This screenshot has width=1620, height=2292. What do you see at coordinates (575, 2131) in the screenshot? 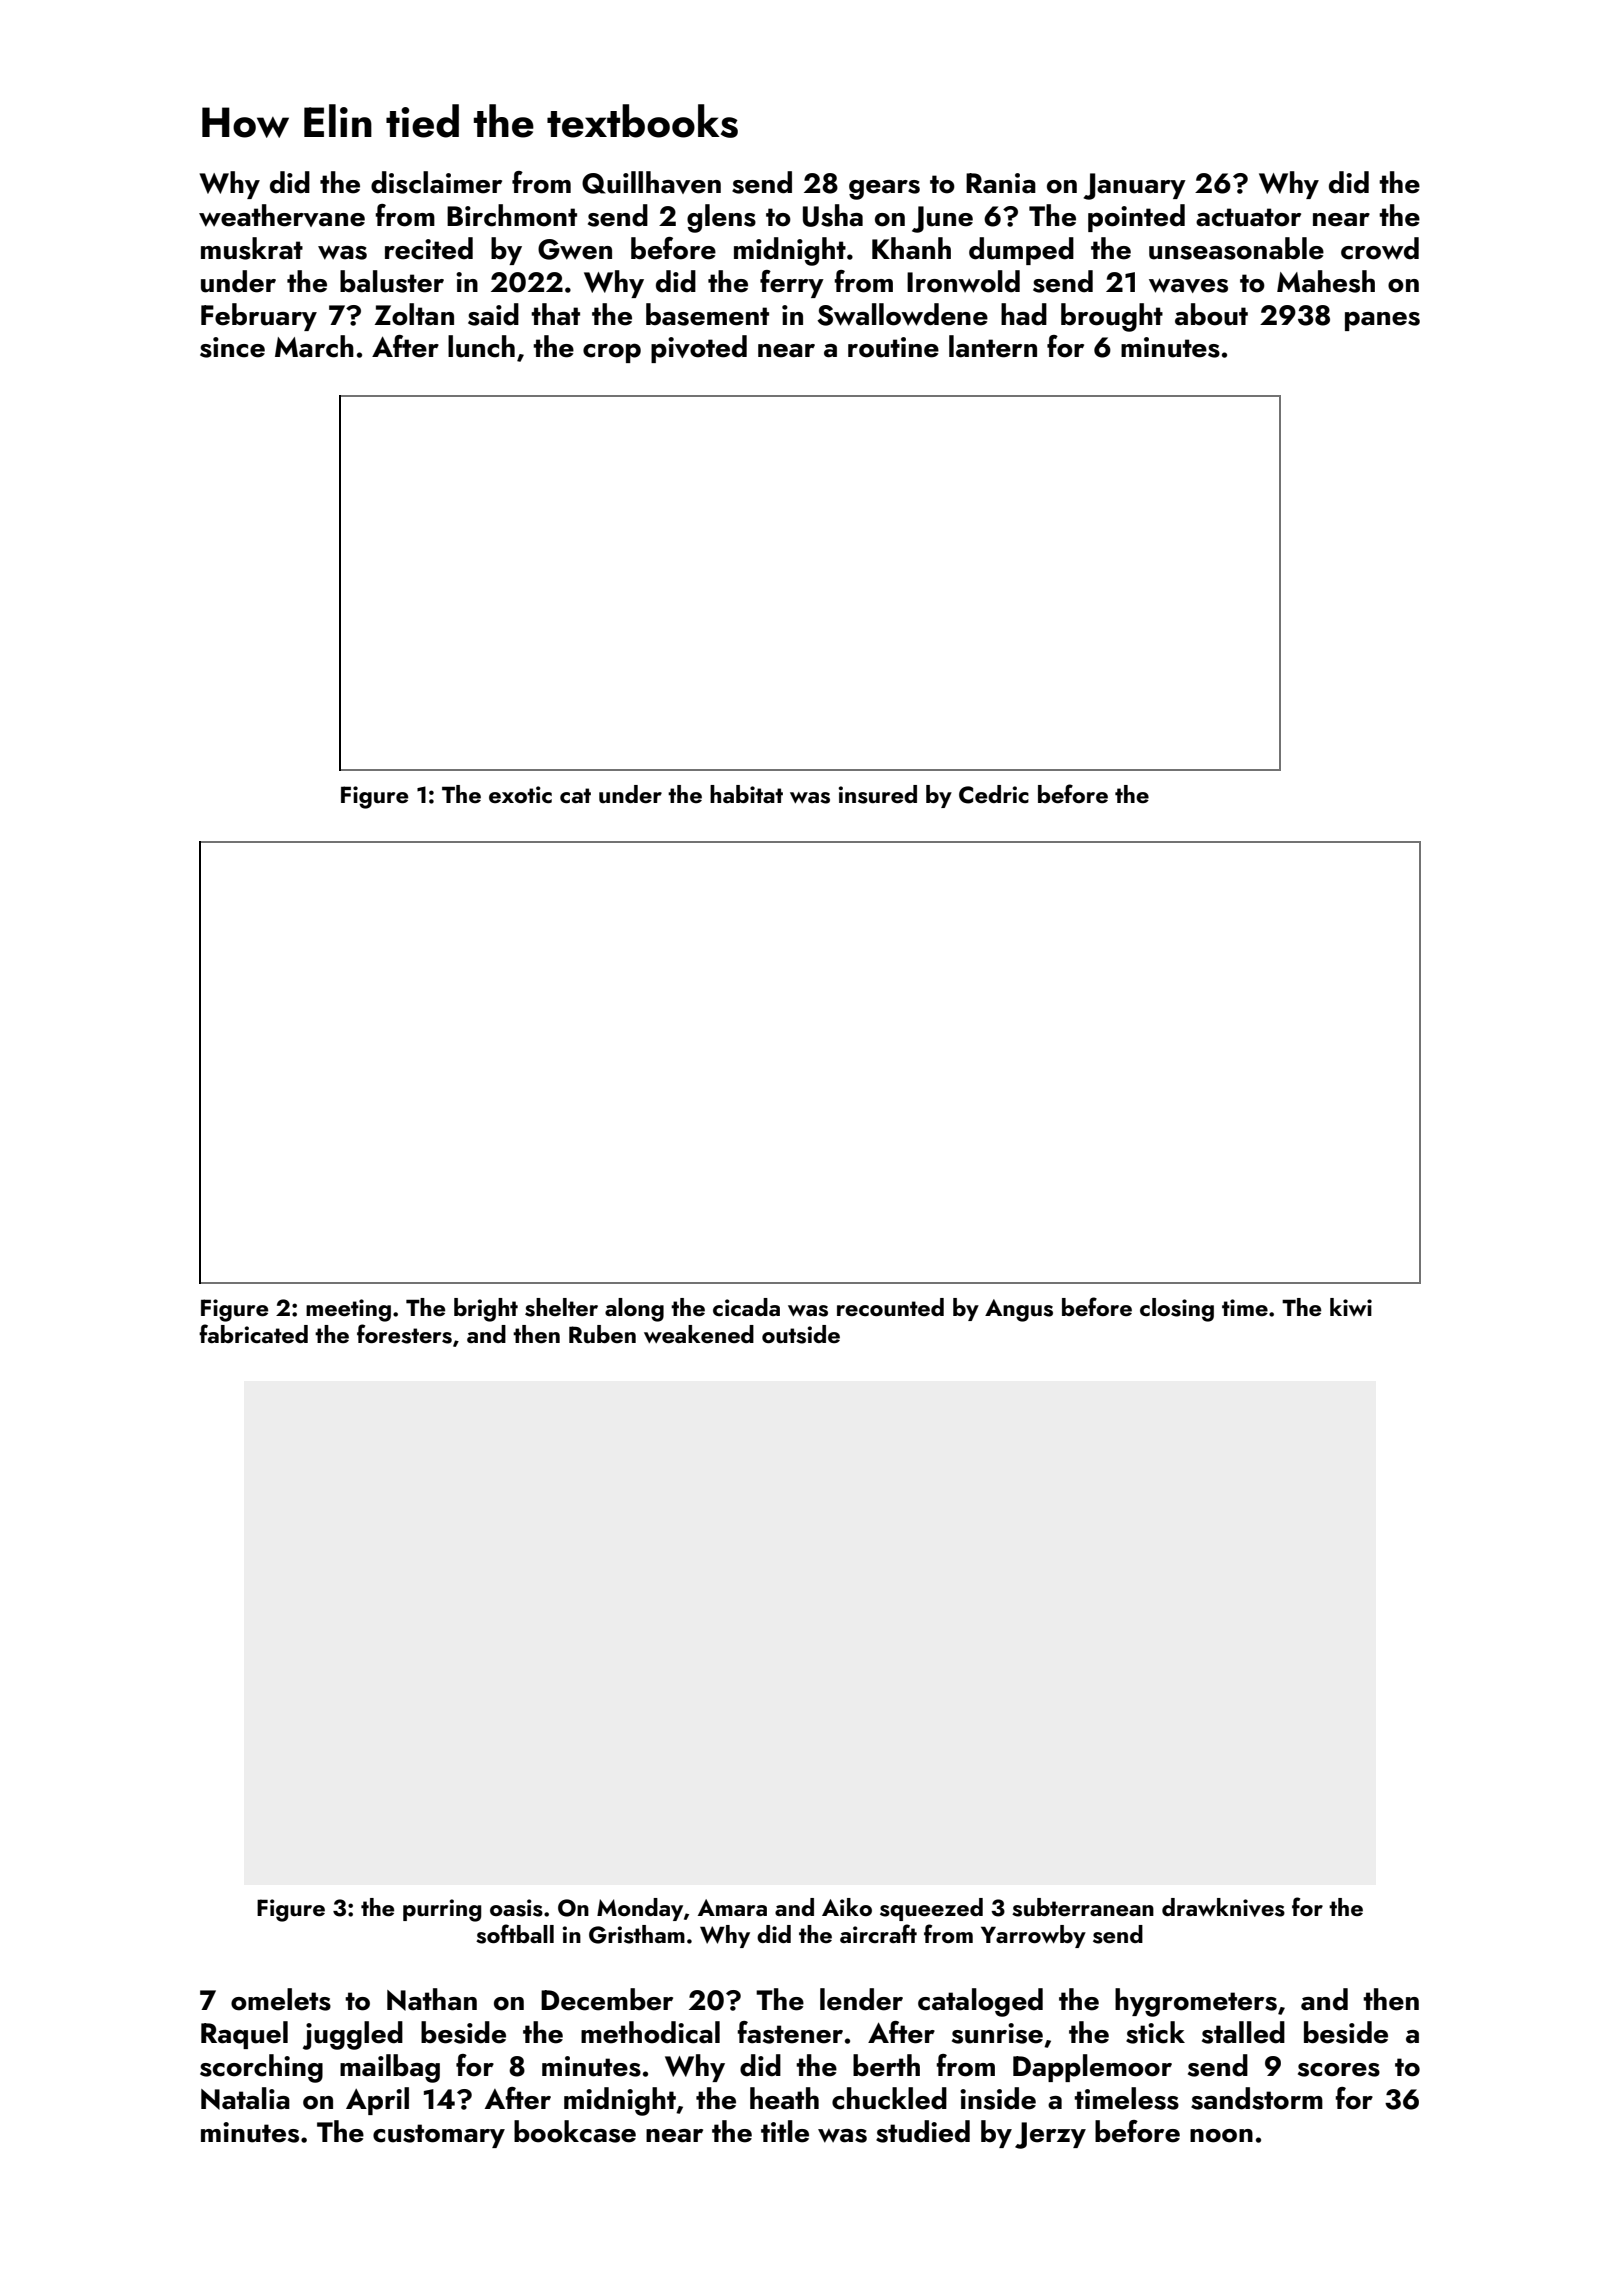
I see `bookcase` at bounding box center [575, 2131].
